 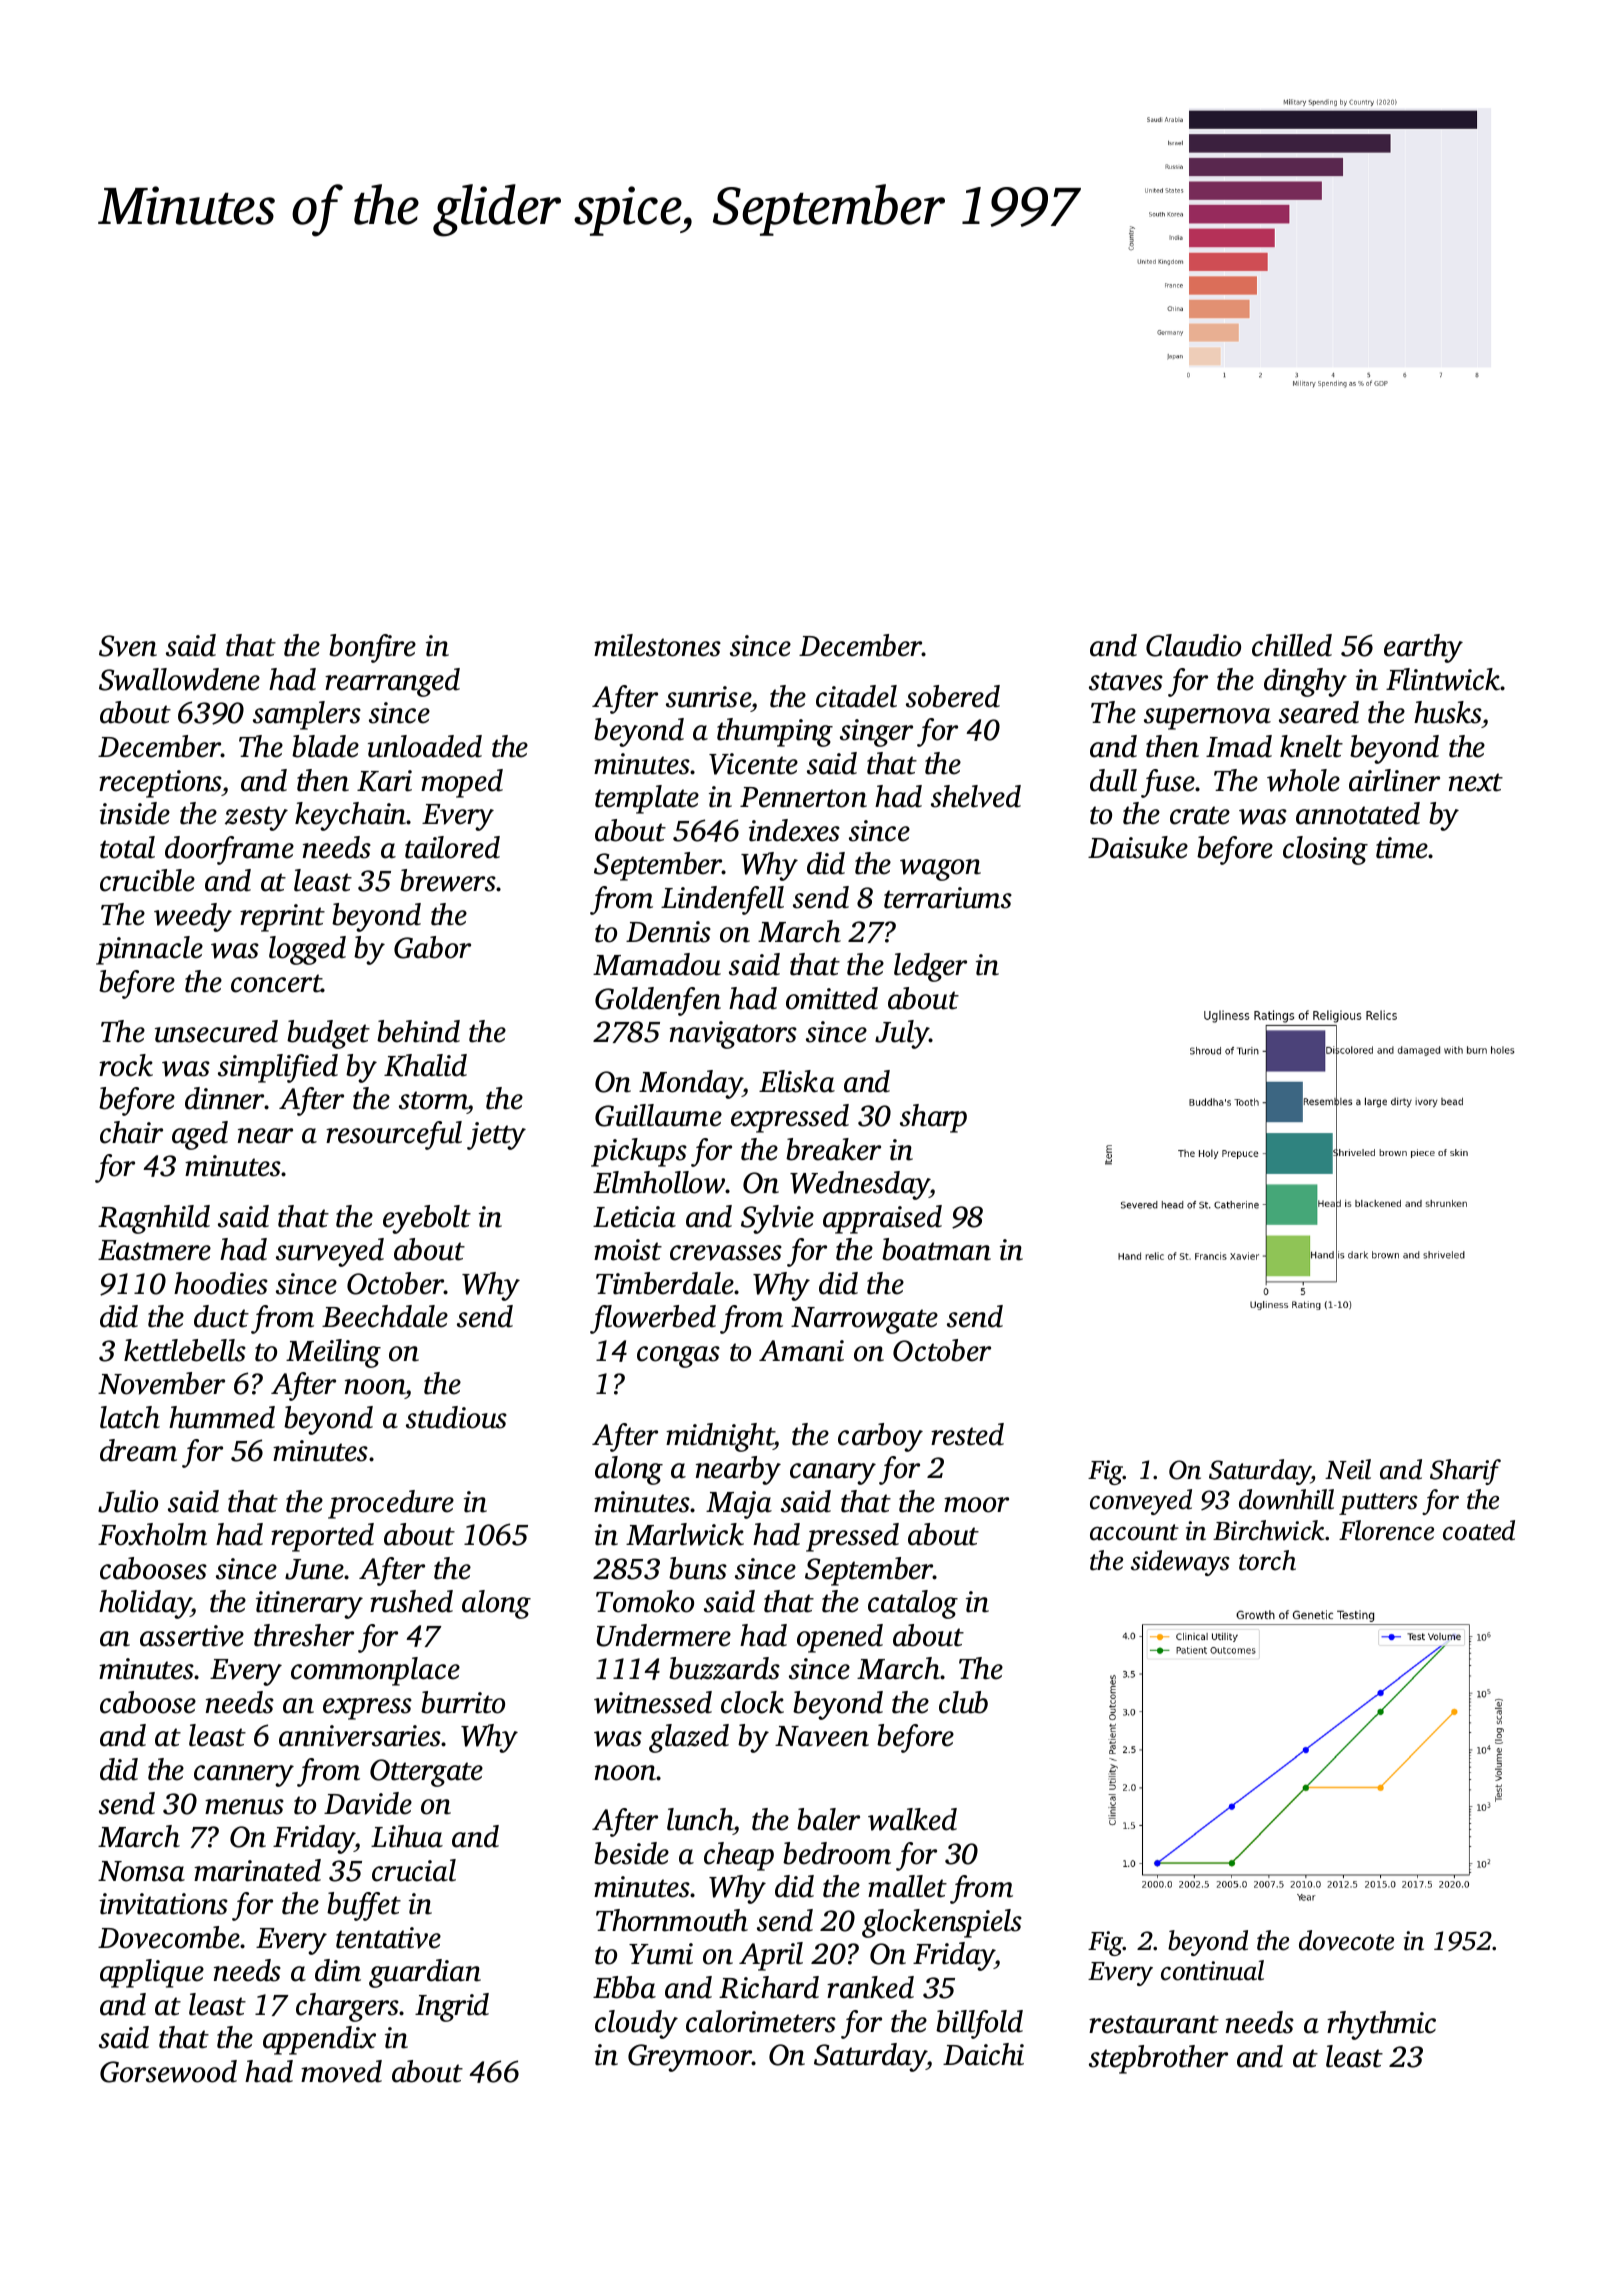 What do you see at coordinates (856, 696) in the image?
I see `citadel` at bounding box center [856, 696].
